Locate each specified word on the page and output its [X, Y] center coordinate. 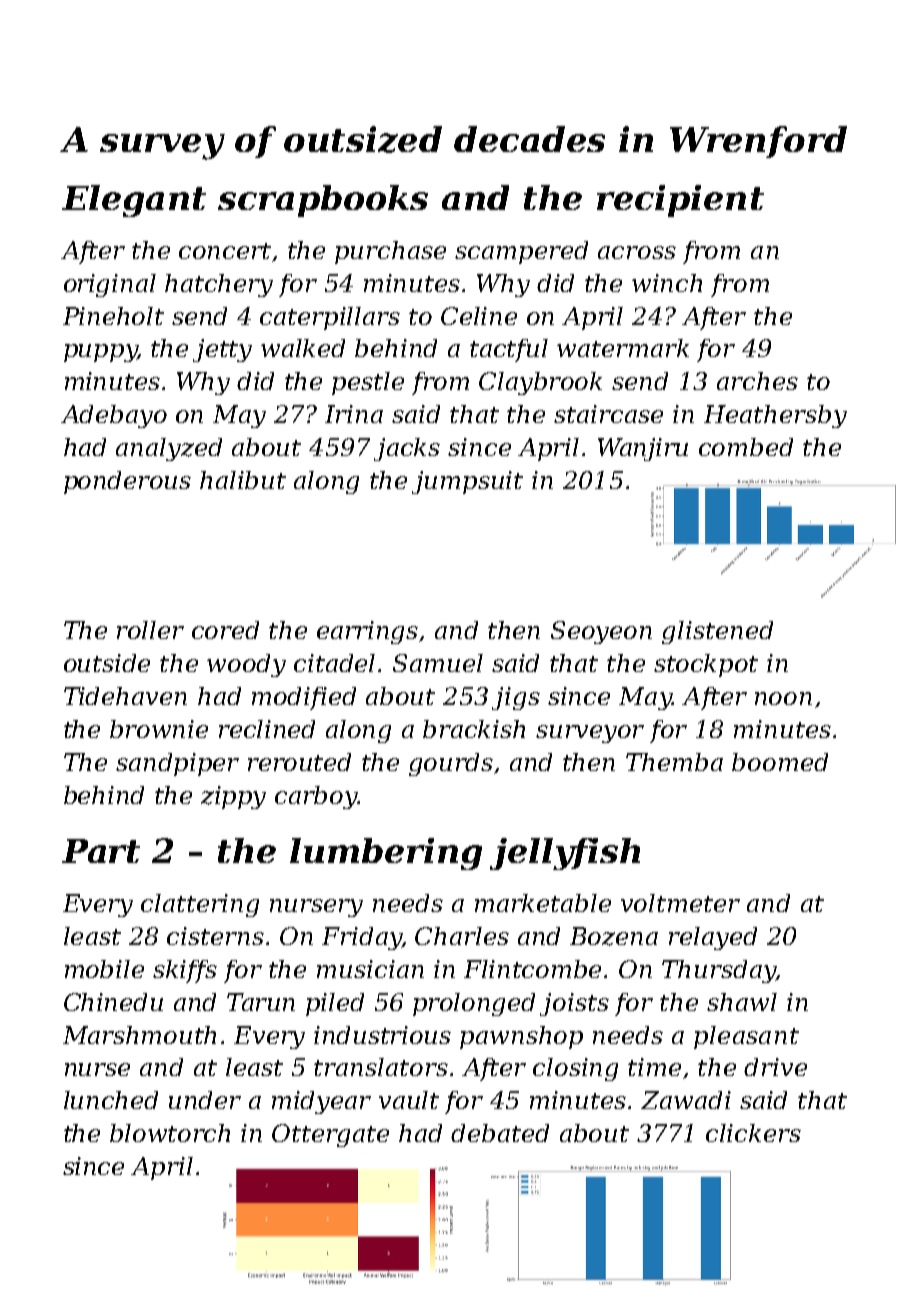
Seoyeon [601, 632]
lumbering [386, 854]
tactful [509, 350]
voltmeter [680, 903]
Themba [674, 762]
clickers [753, 1133]
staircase [608, 414]
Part [101, 851]
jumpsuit [467, 482]
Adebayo [114, 416]
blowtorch [170, 1133]
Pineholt [113, 316]
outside [107, 663]
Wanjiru [643, 449]
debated [500, 1133]
